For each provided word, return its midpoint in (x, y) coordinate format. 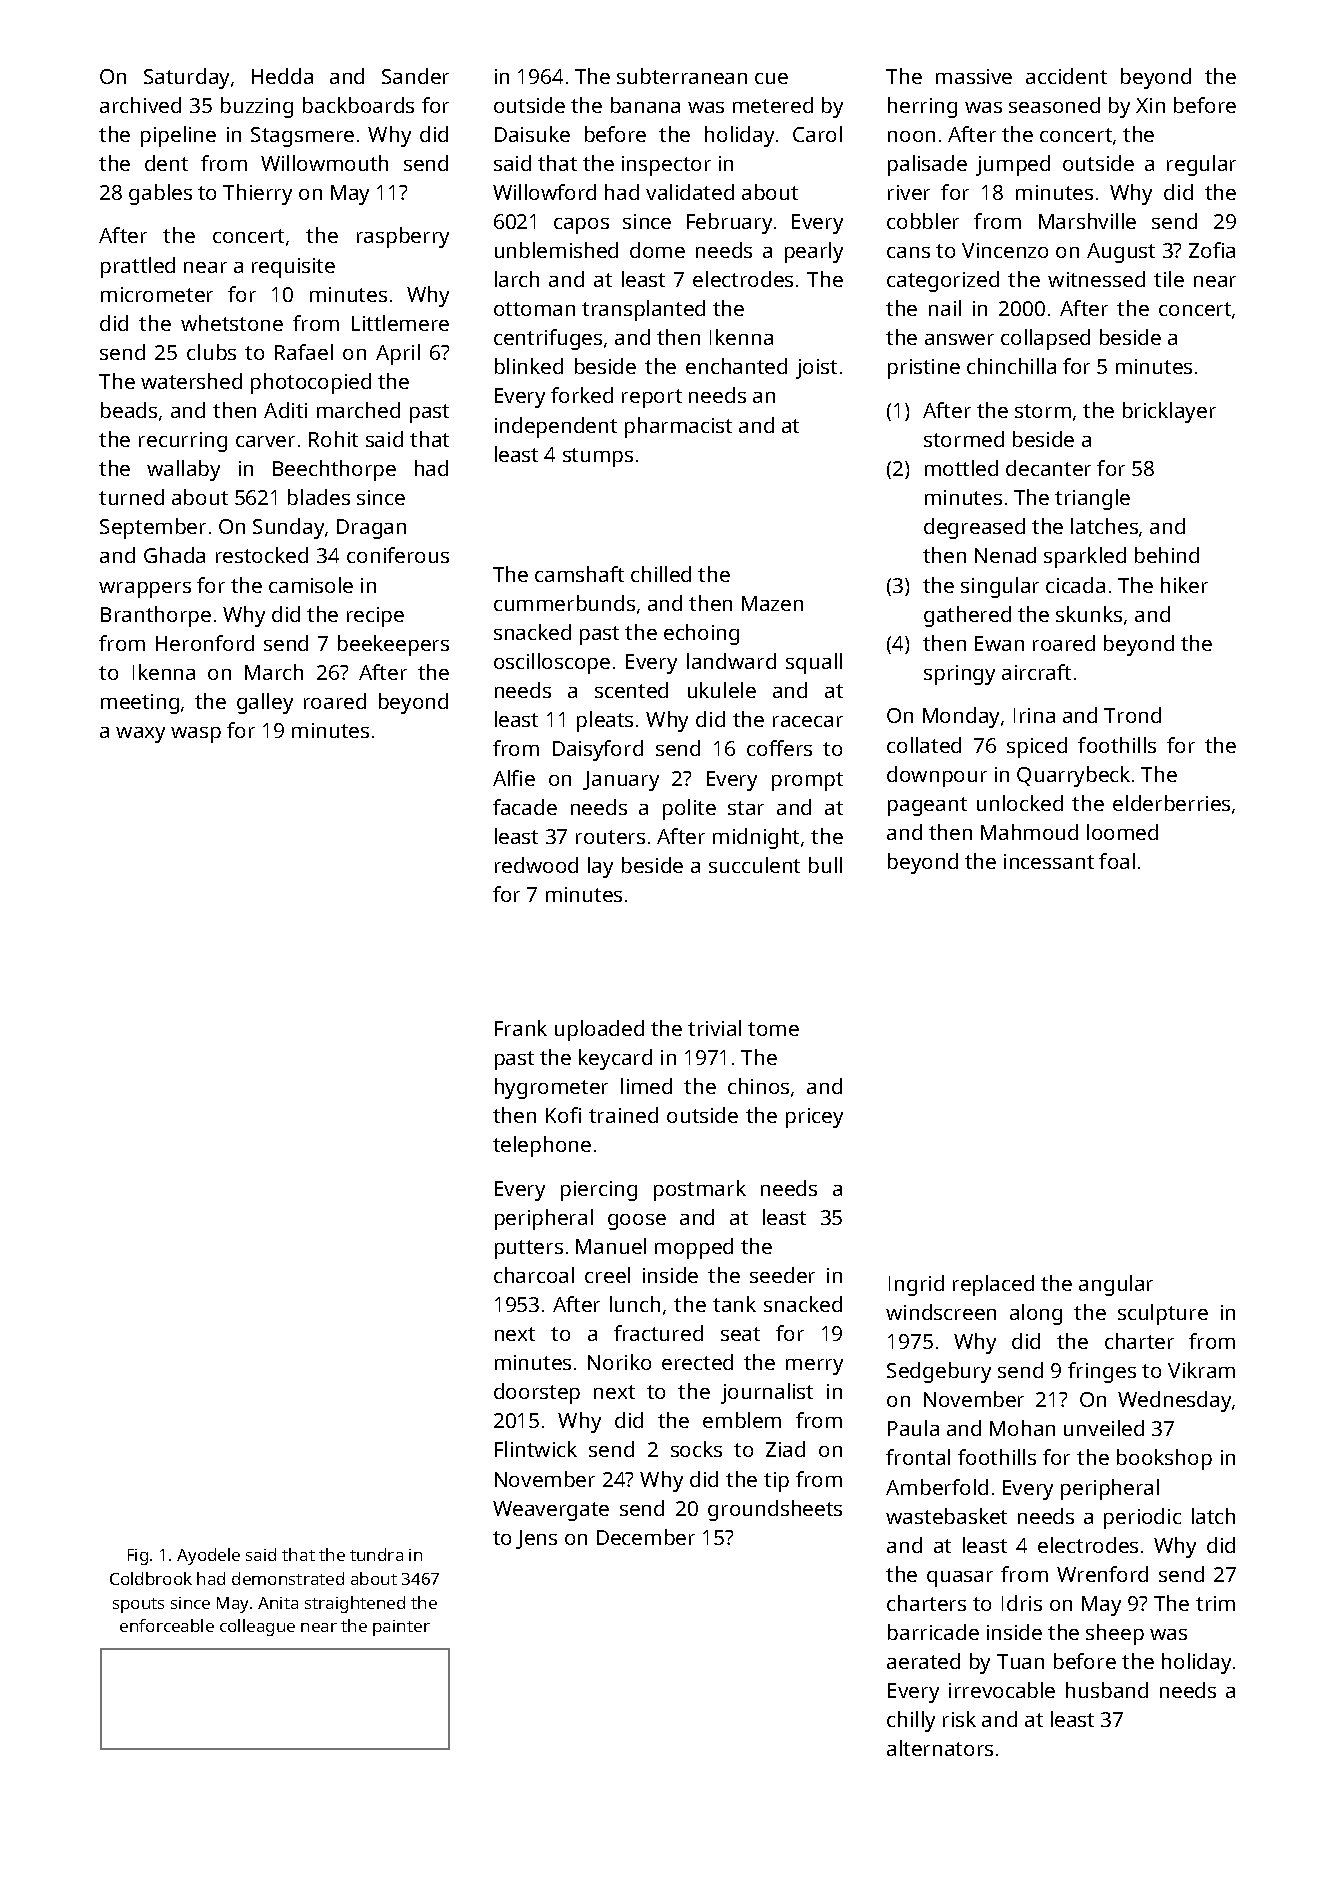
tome (773, 1029)
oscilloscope (552, 663)
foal (1117, 861)
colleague (257, 1627)
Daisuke (532, 134)
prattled (138, 267)
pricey (814, 1118)
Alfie (514, 778)
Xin (1150, 105)
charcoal (534, 1275)
